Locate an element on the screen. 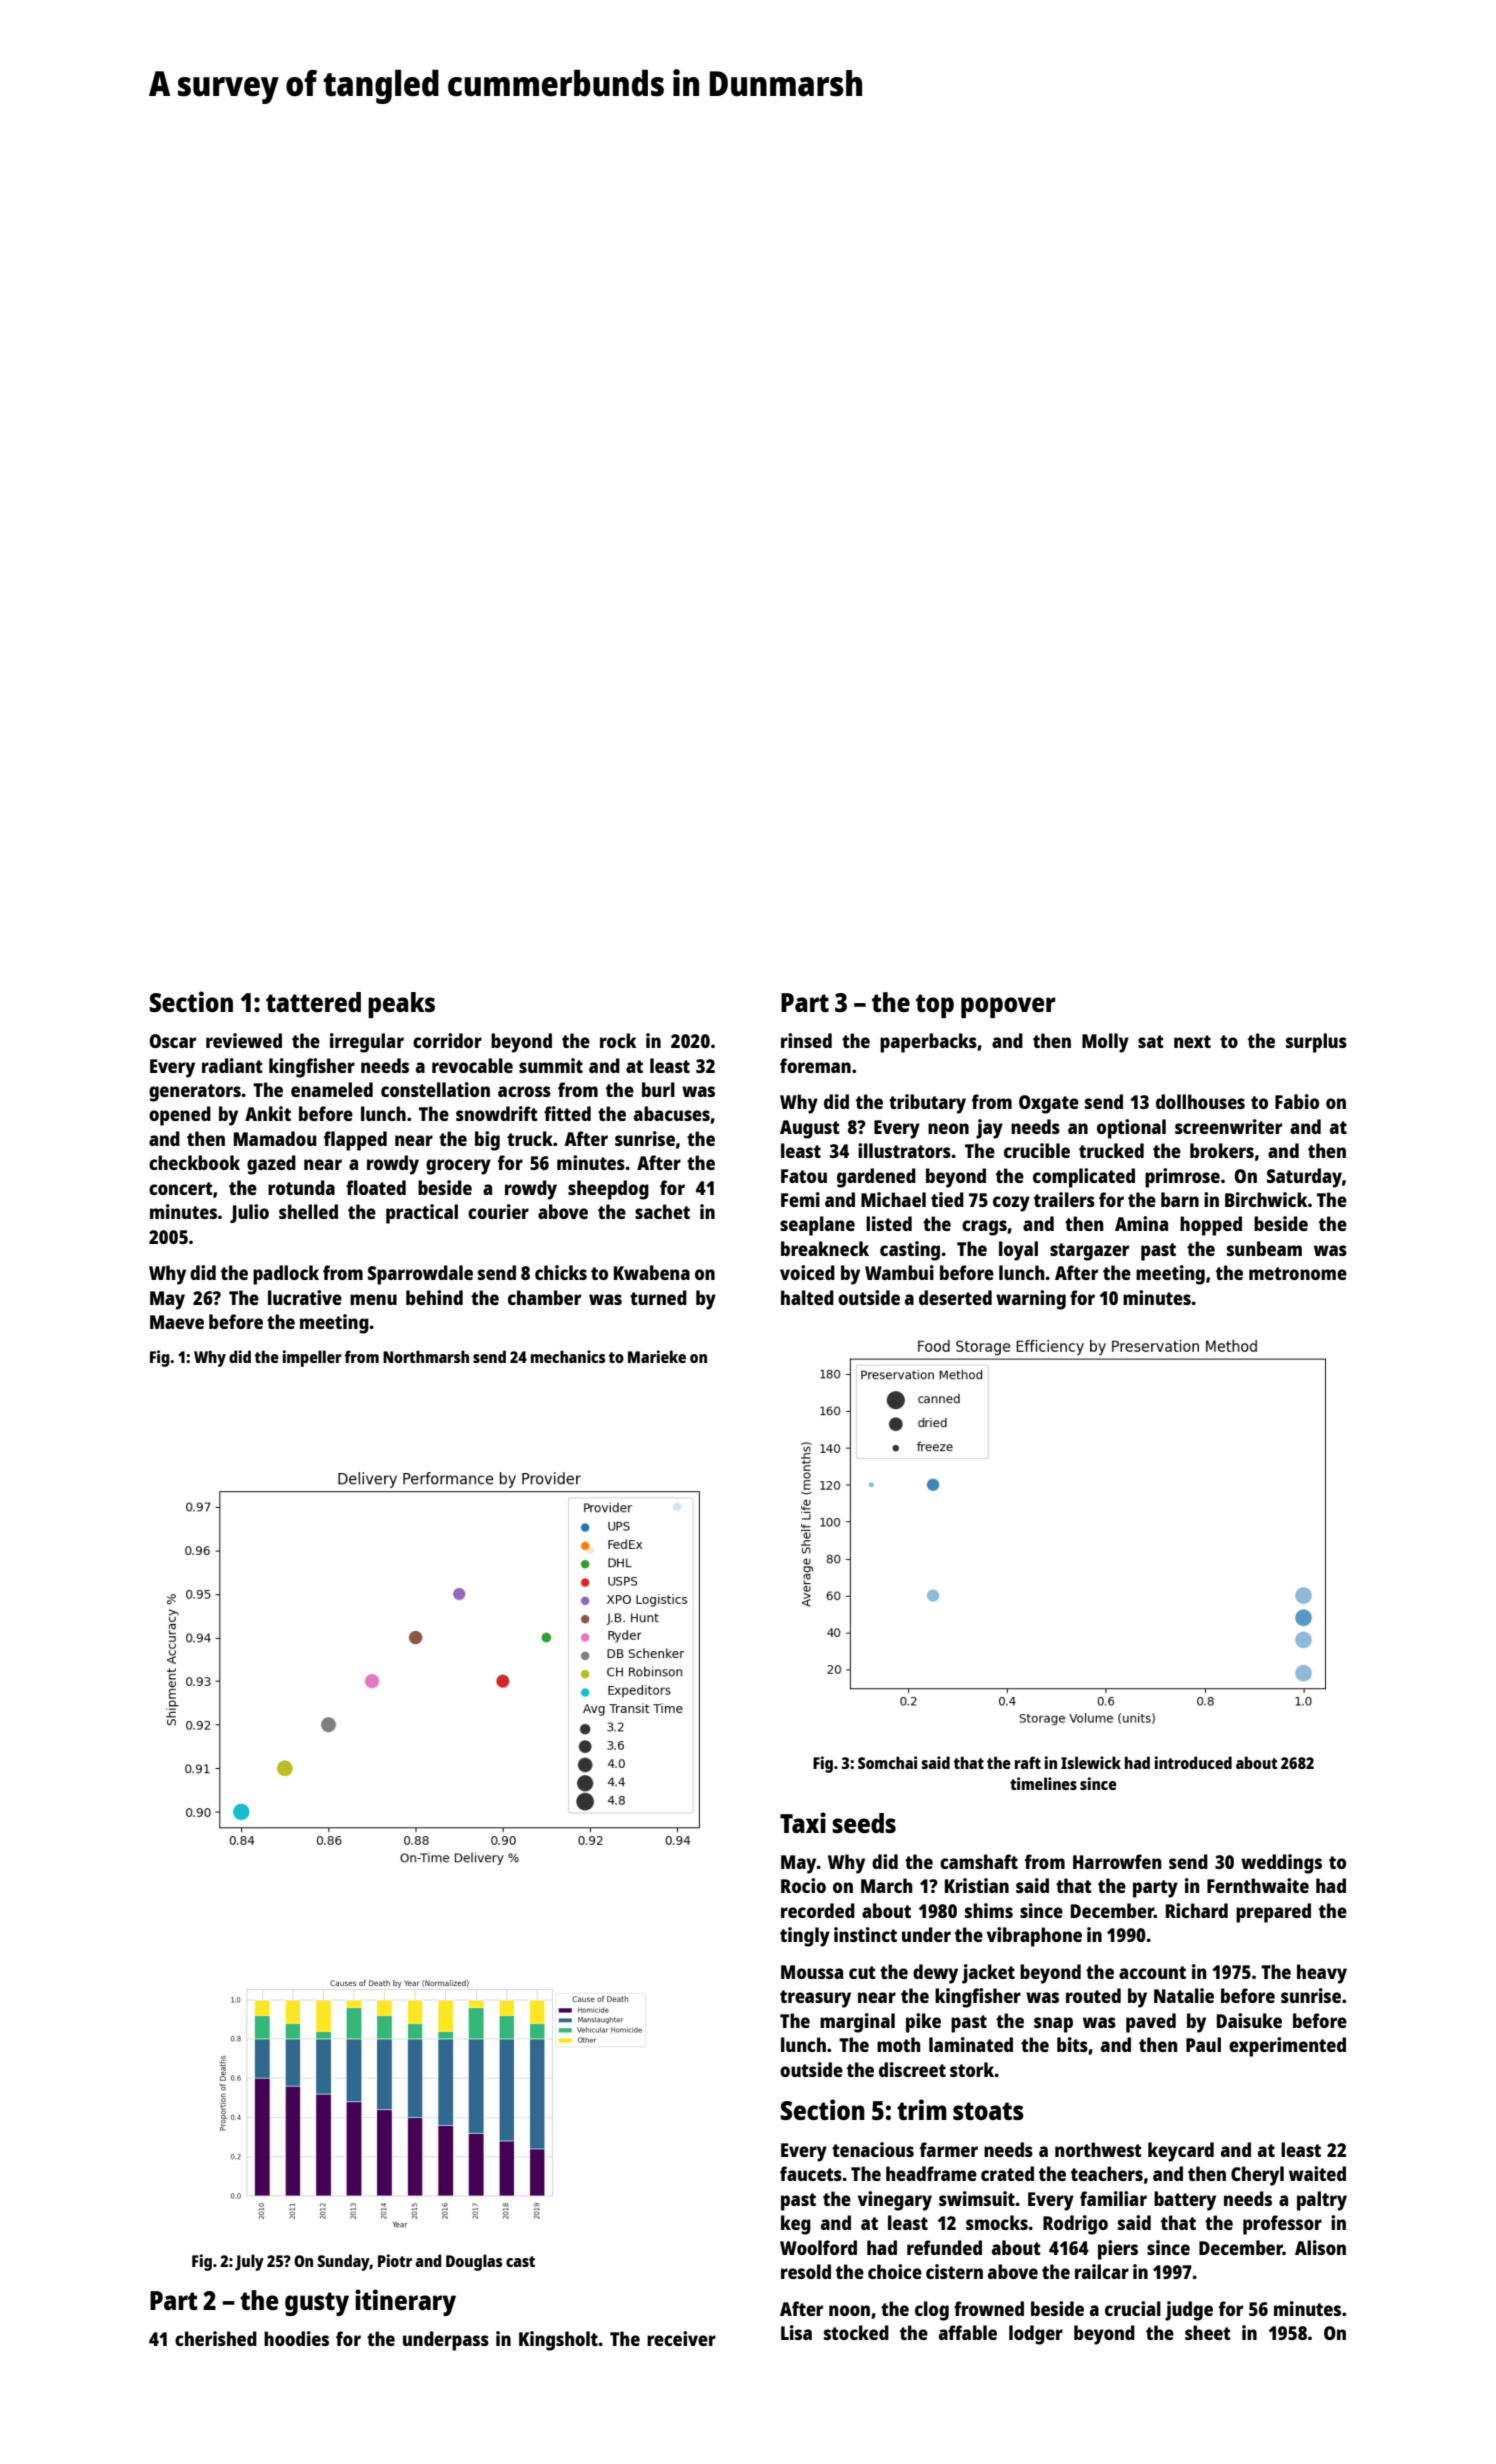 The height and width of the screenshot is (2464, 1496). tingly is located at coordinates (805, 1937).
